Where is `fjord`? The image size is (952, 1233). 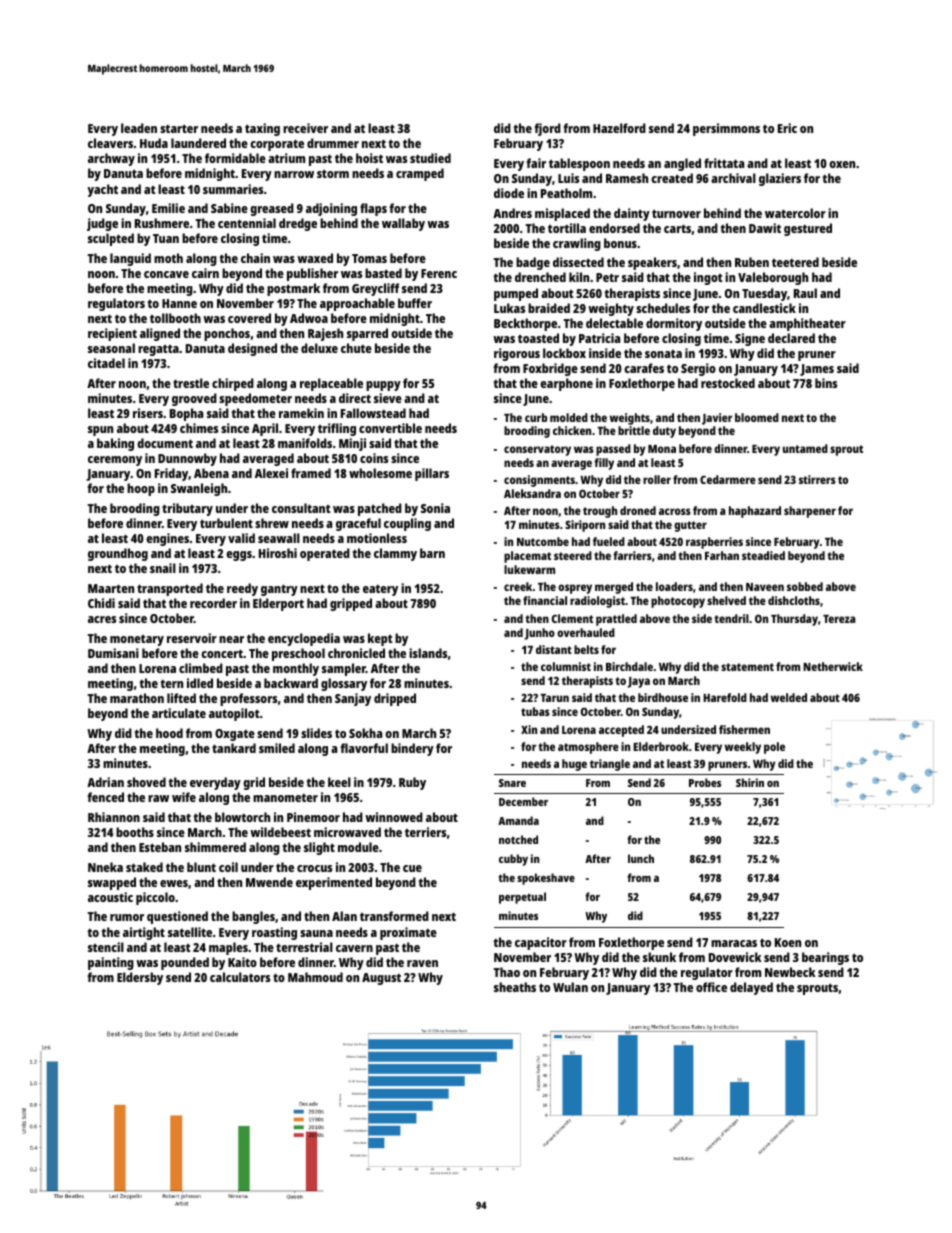 fjord is located at coordinates (547, 129).
